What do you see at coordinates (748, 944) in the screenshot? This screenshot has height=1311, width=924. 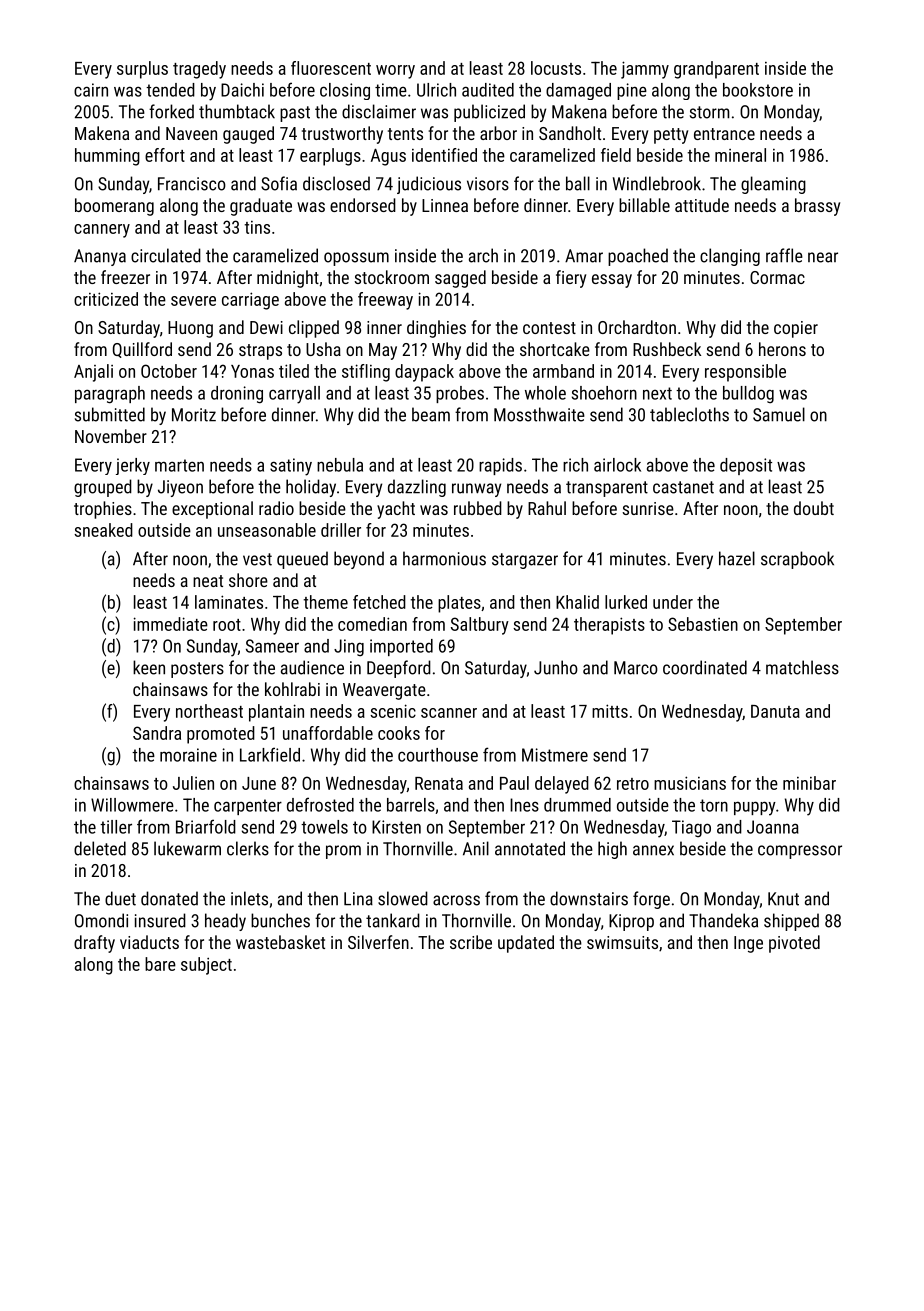 I see `Inge` at bounding box center [748, 944].
